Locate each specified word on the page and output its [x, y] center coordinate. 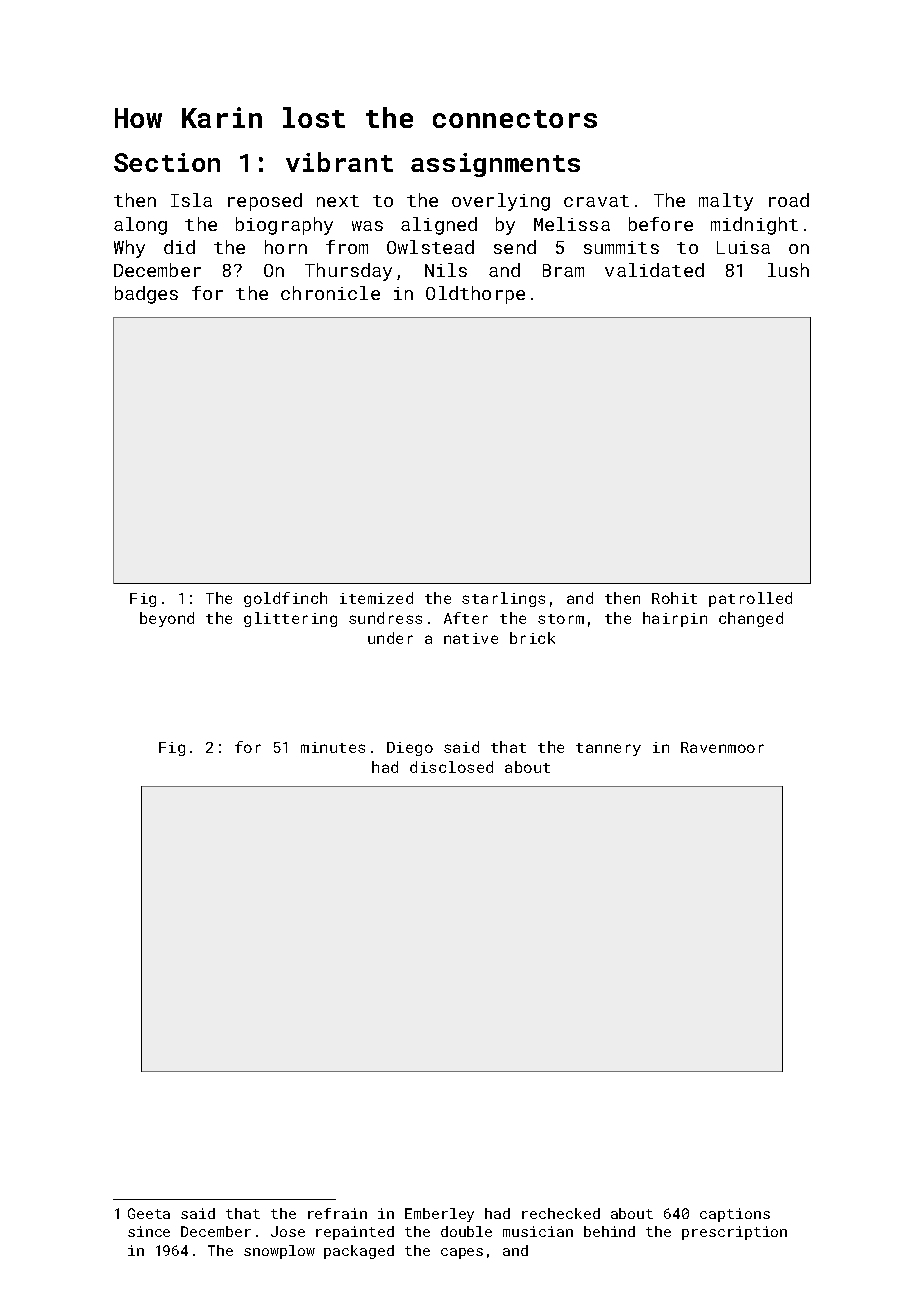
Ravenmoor [722, 747]
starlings [503, 599]
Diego [410, 749]
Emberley [439, 1215]
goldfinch [285, 599]
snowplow [279, 1252]
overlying [501, 202]
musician [538, 1231]
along [140, 226]
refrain [337, 1213]
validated [654, 270]
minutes [333, 747]
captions [735, 1215]
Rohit [674, 598]
